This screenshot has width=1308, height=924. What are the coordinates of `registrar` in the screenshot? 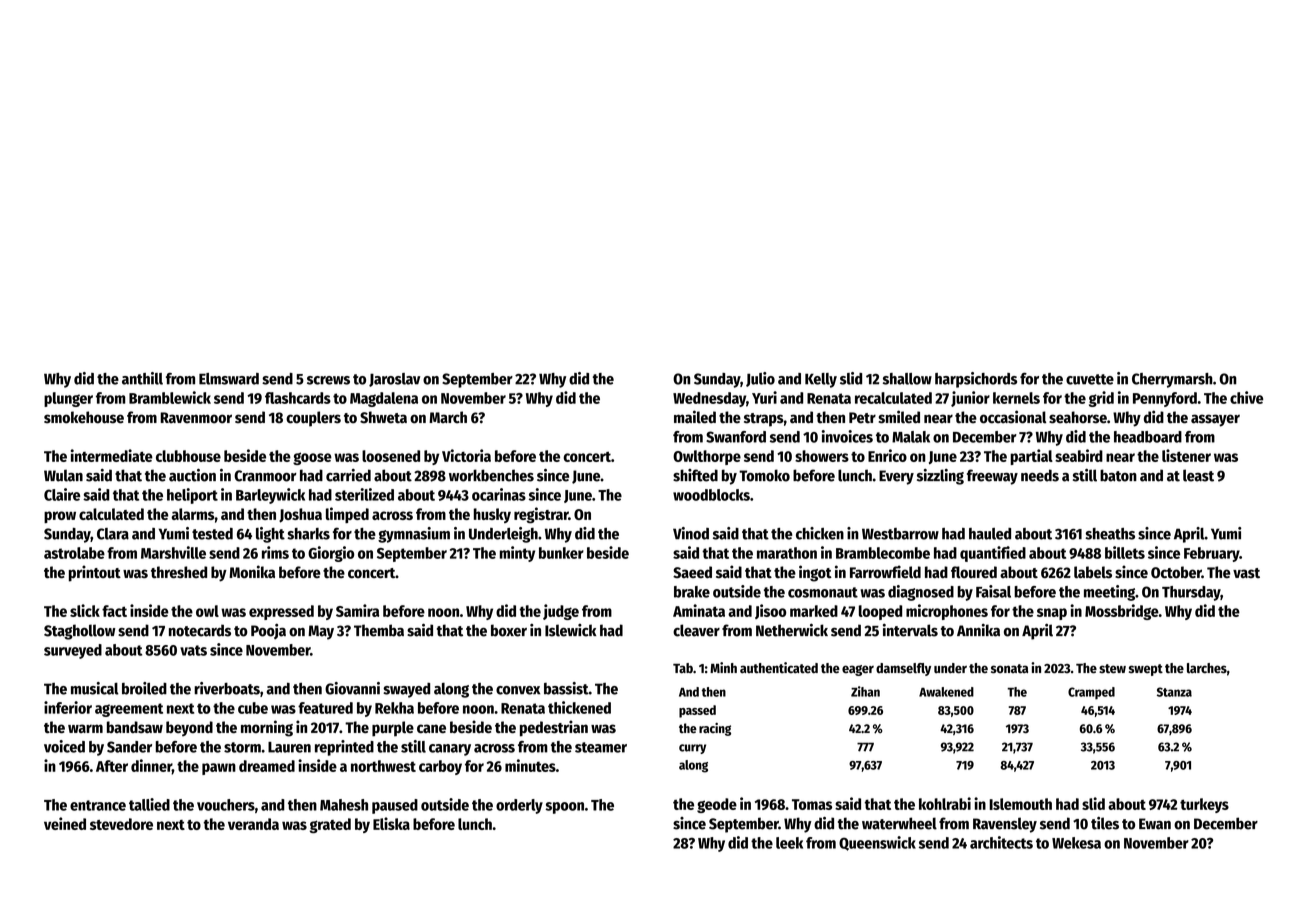 It's located at (541, 515).
